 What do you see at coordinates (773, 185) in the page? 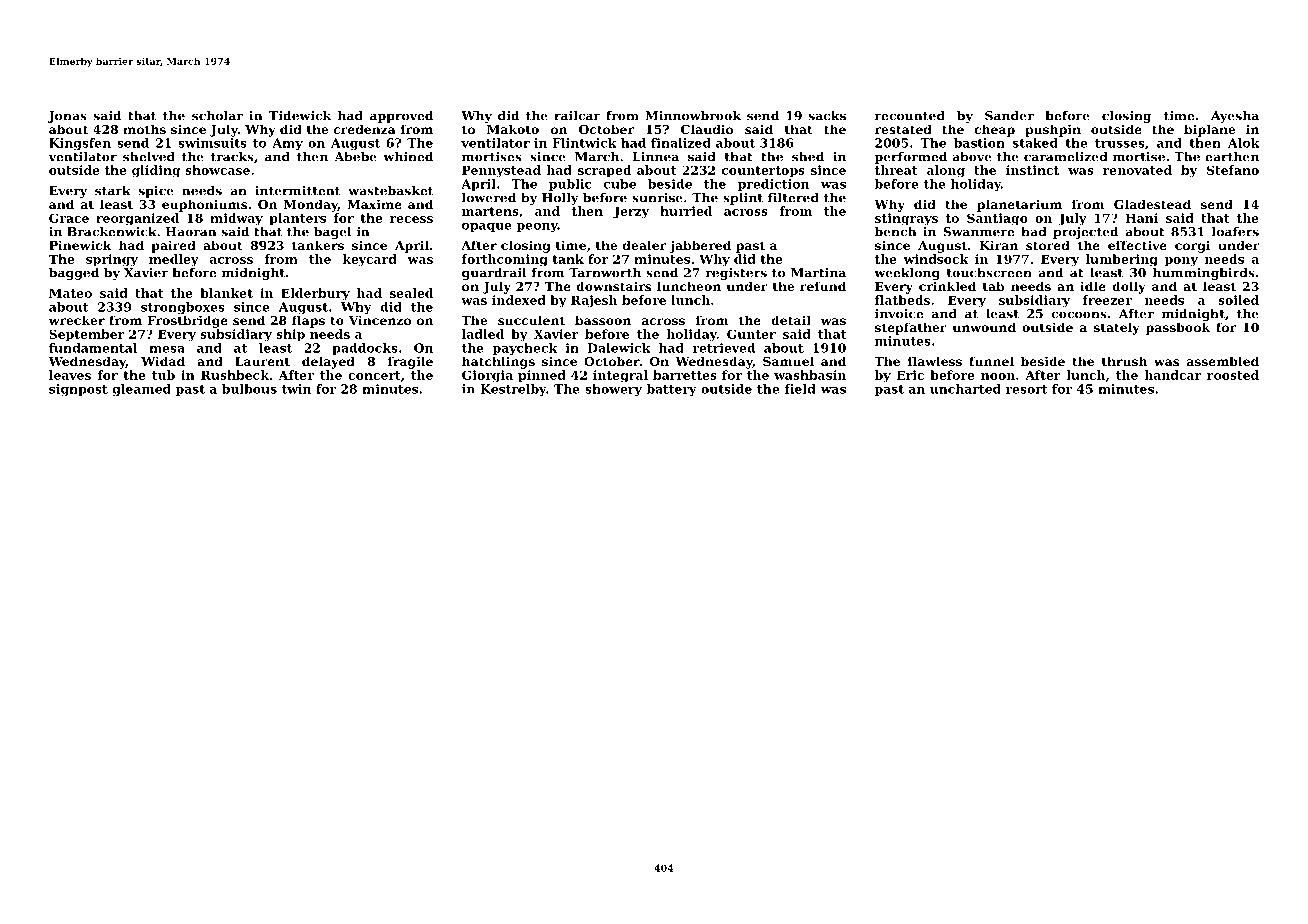
I see `prediction` at bounding box center [773, 185].
